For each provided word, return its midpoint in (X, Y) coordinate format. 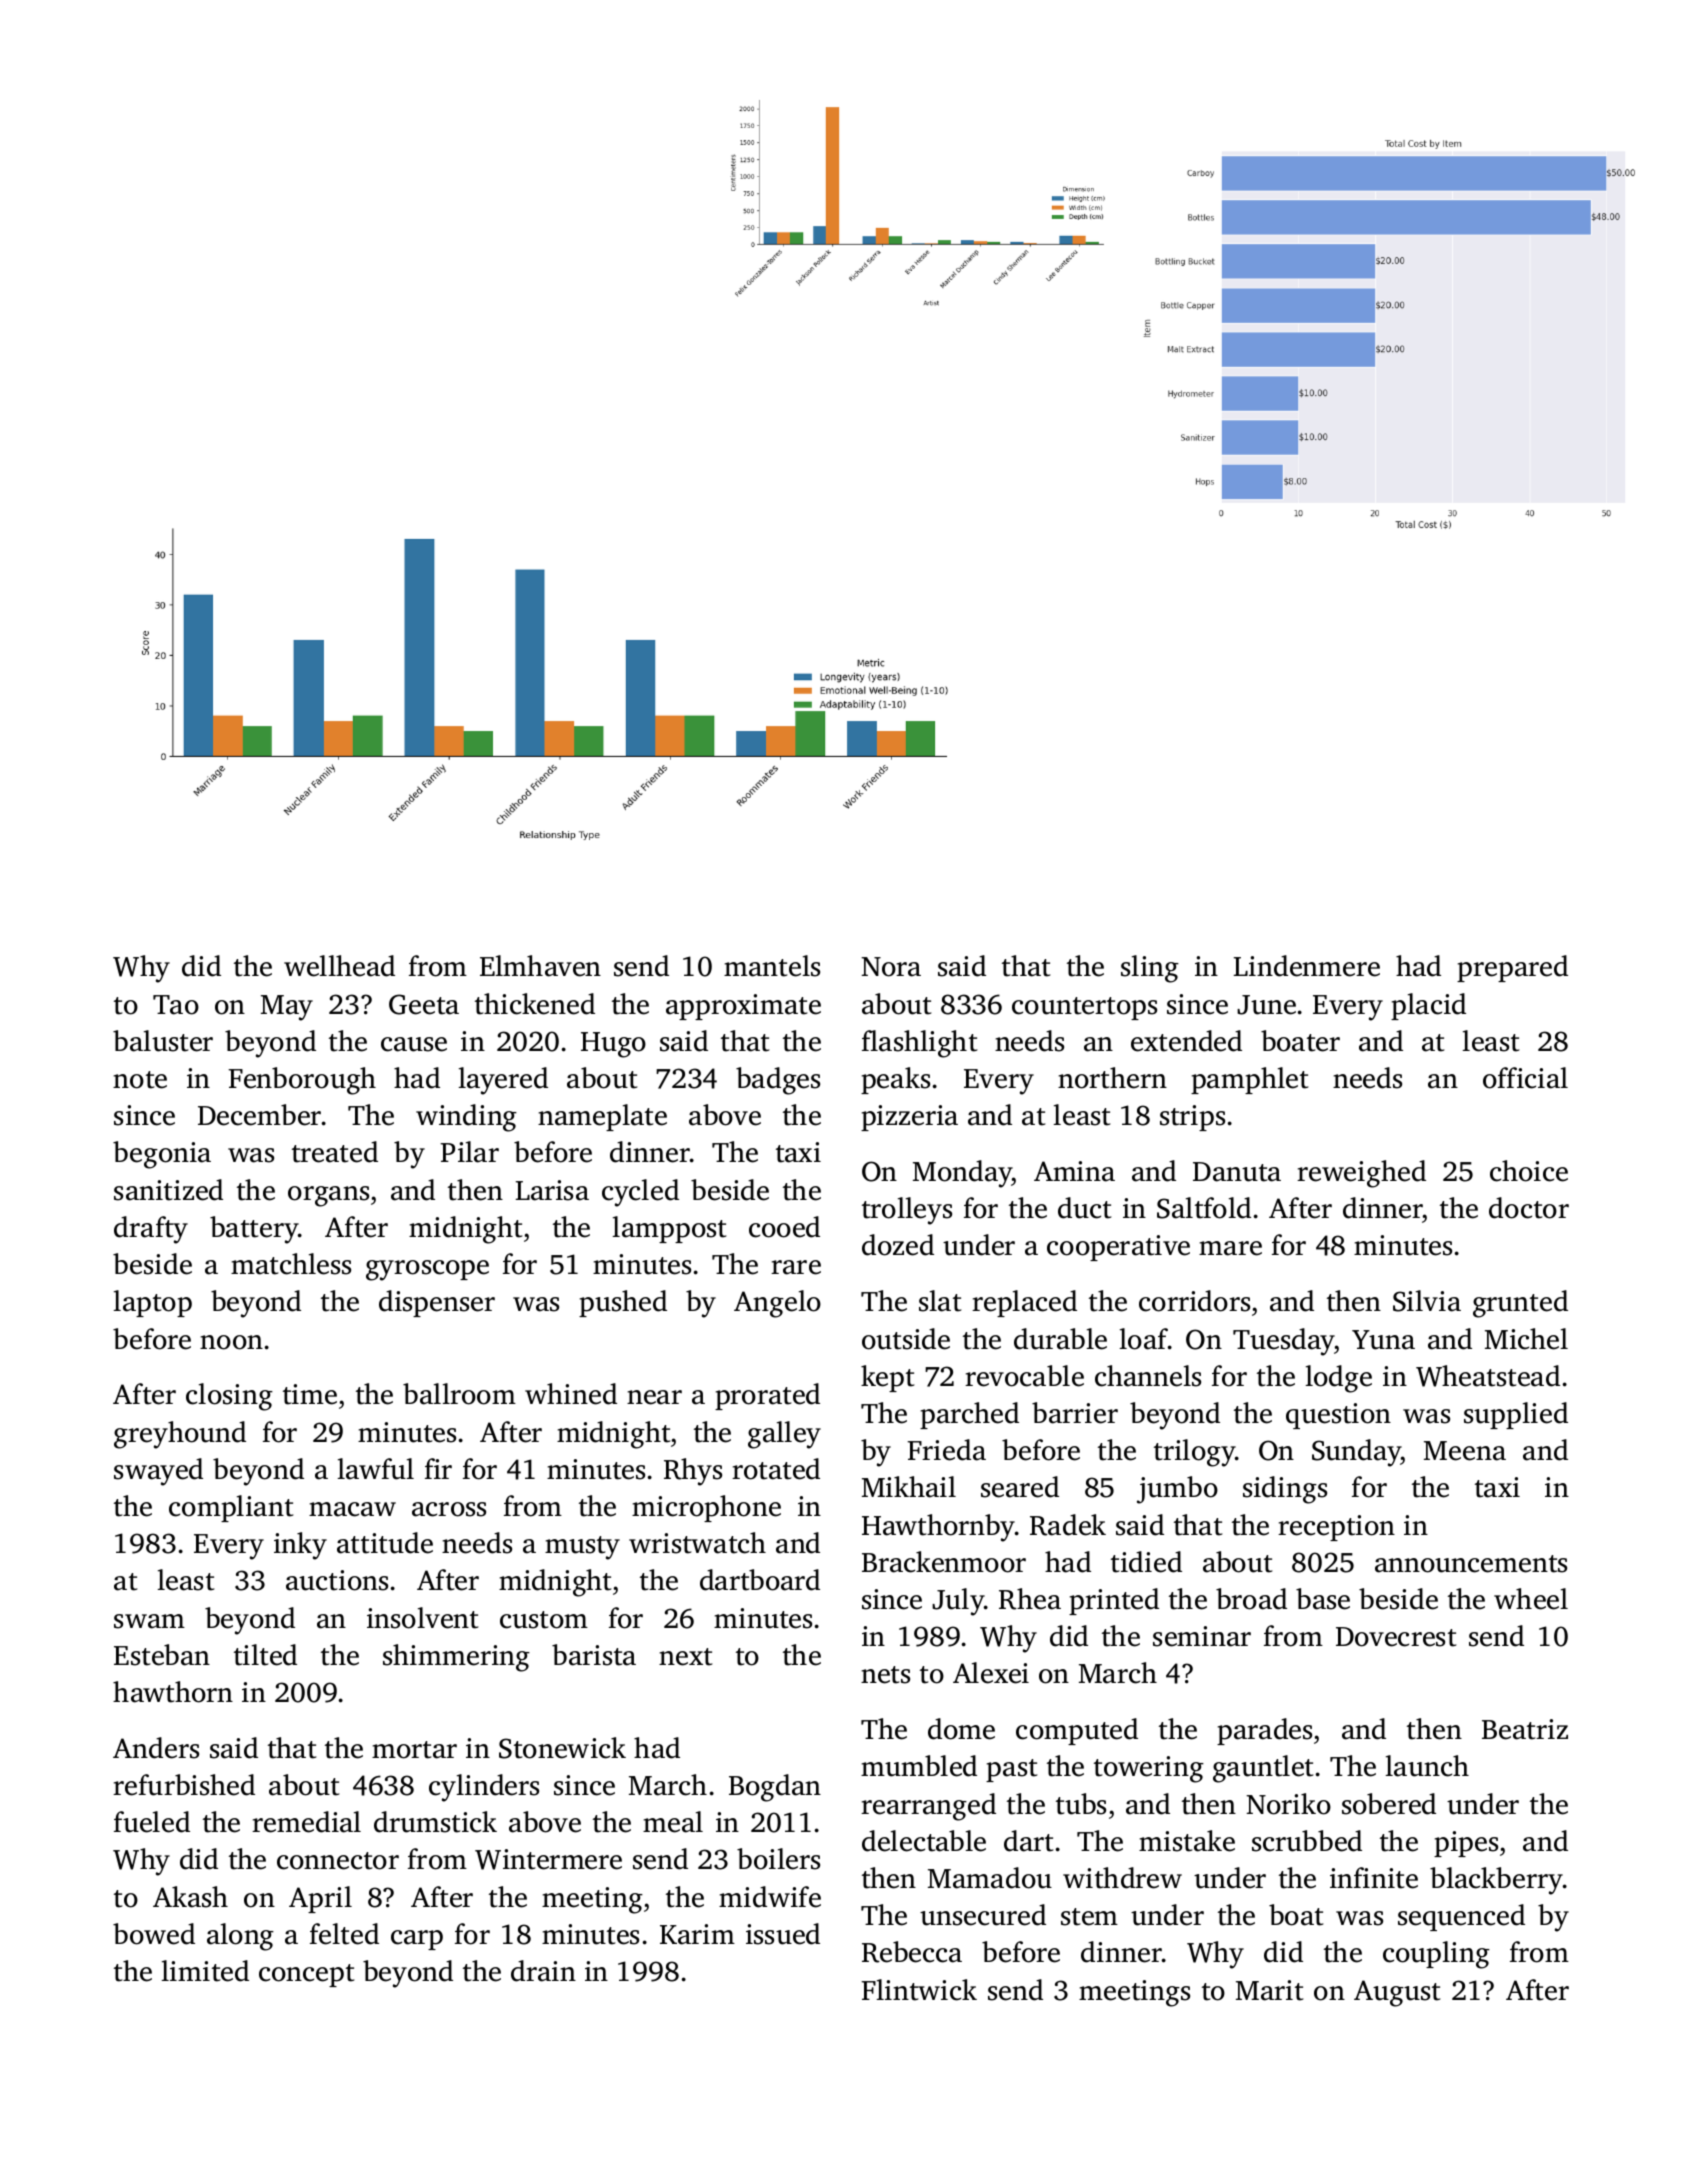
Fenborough (302, 1081)
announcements (1471, 1564)
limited (205, 1971)
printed (1114, 1601)
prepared (1512, 968)
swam (149, 1621)
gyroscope (427, 1270)
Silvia (1427, 1301)
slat (940, 1301)
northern (1112, 1078)
